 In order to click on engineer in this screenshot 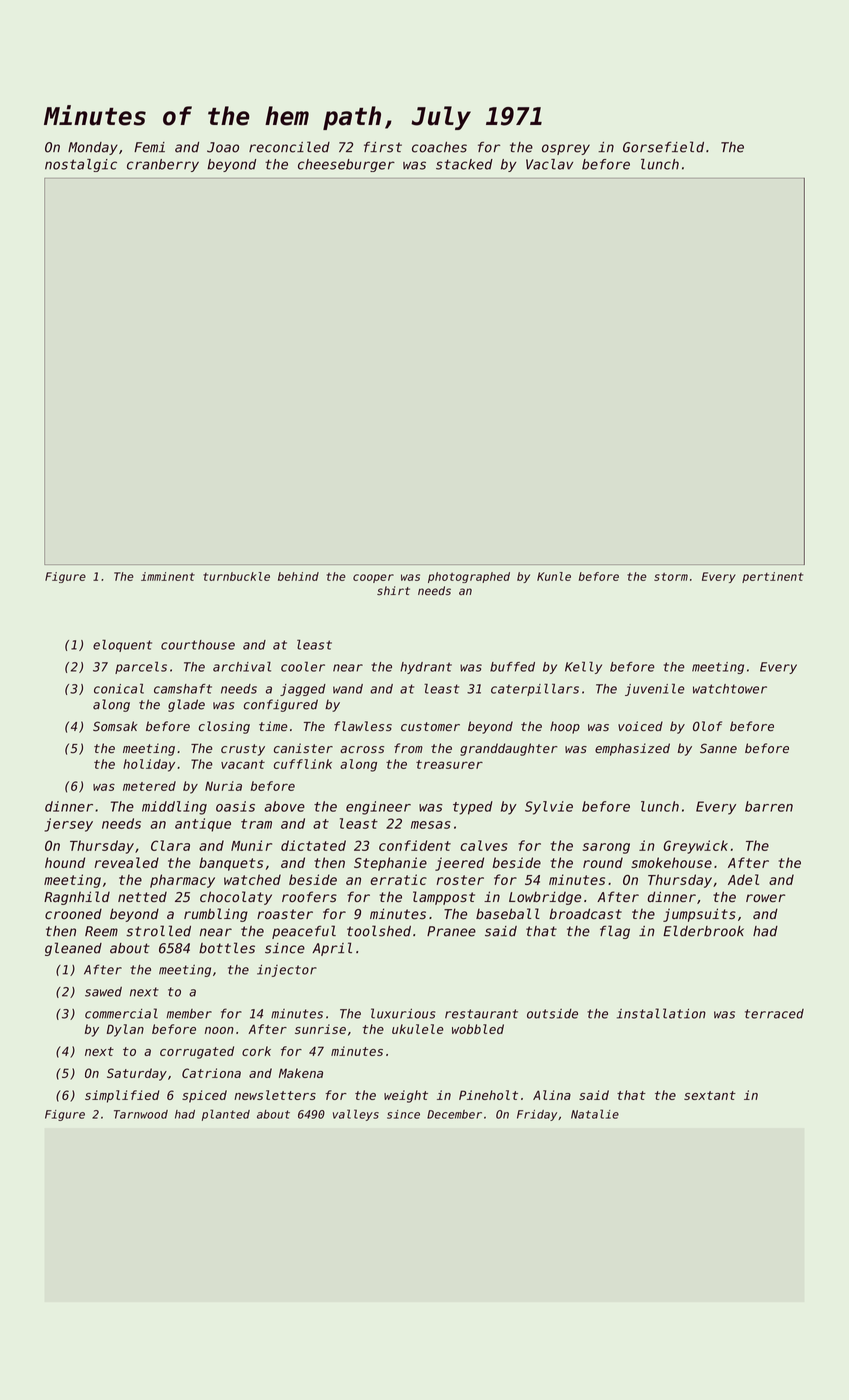, I will do `click(378, 808)`.
